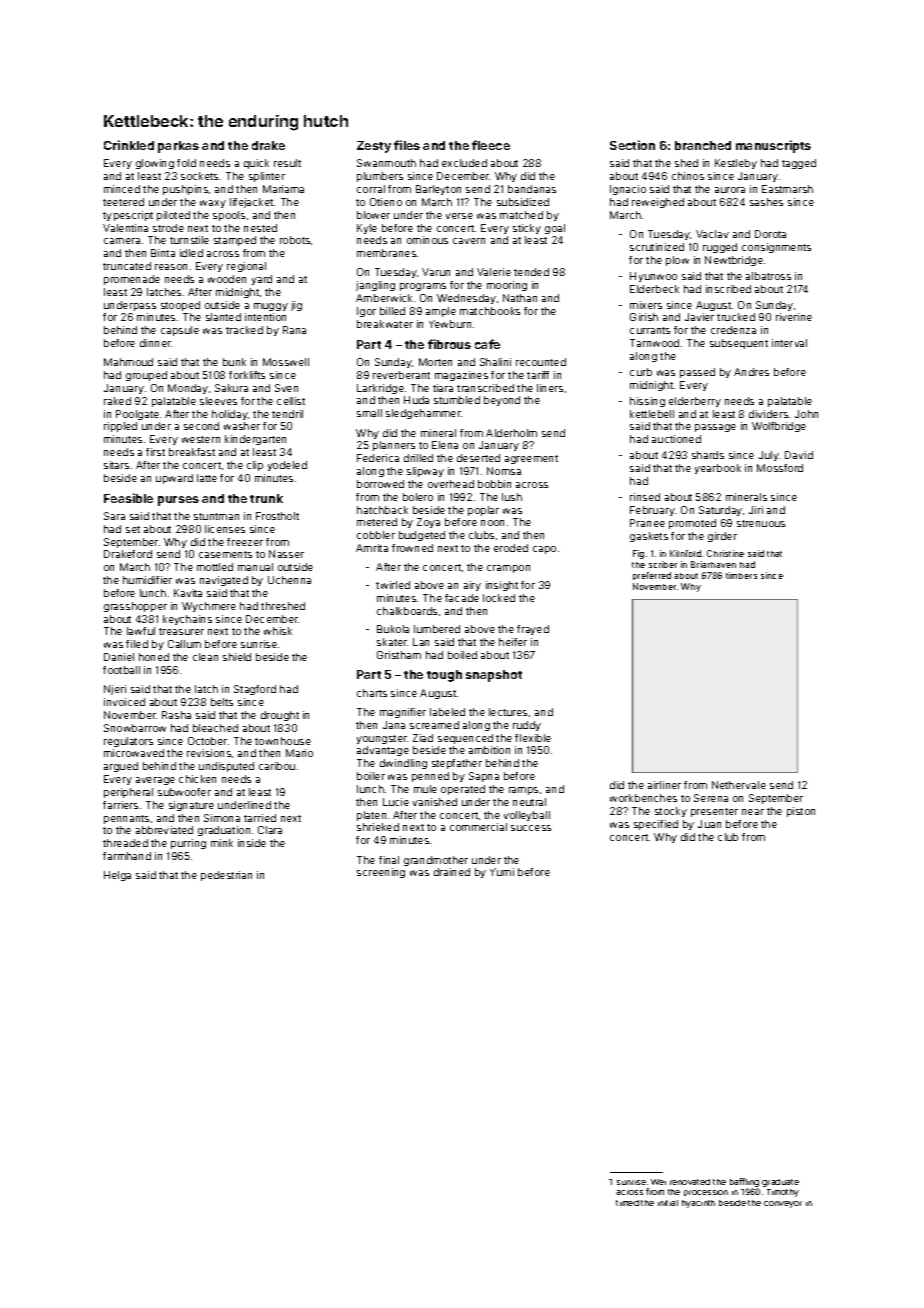 The width and height of the screenshot is (924, 1308). Describe the element at coordinates (638, 554) in the screenshot. I see `Fig` at that location.
